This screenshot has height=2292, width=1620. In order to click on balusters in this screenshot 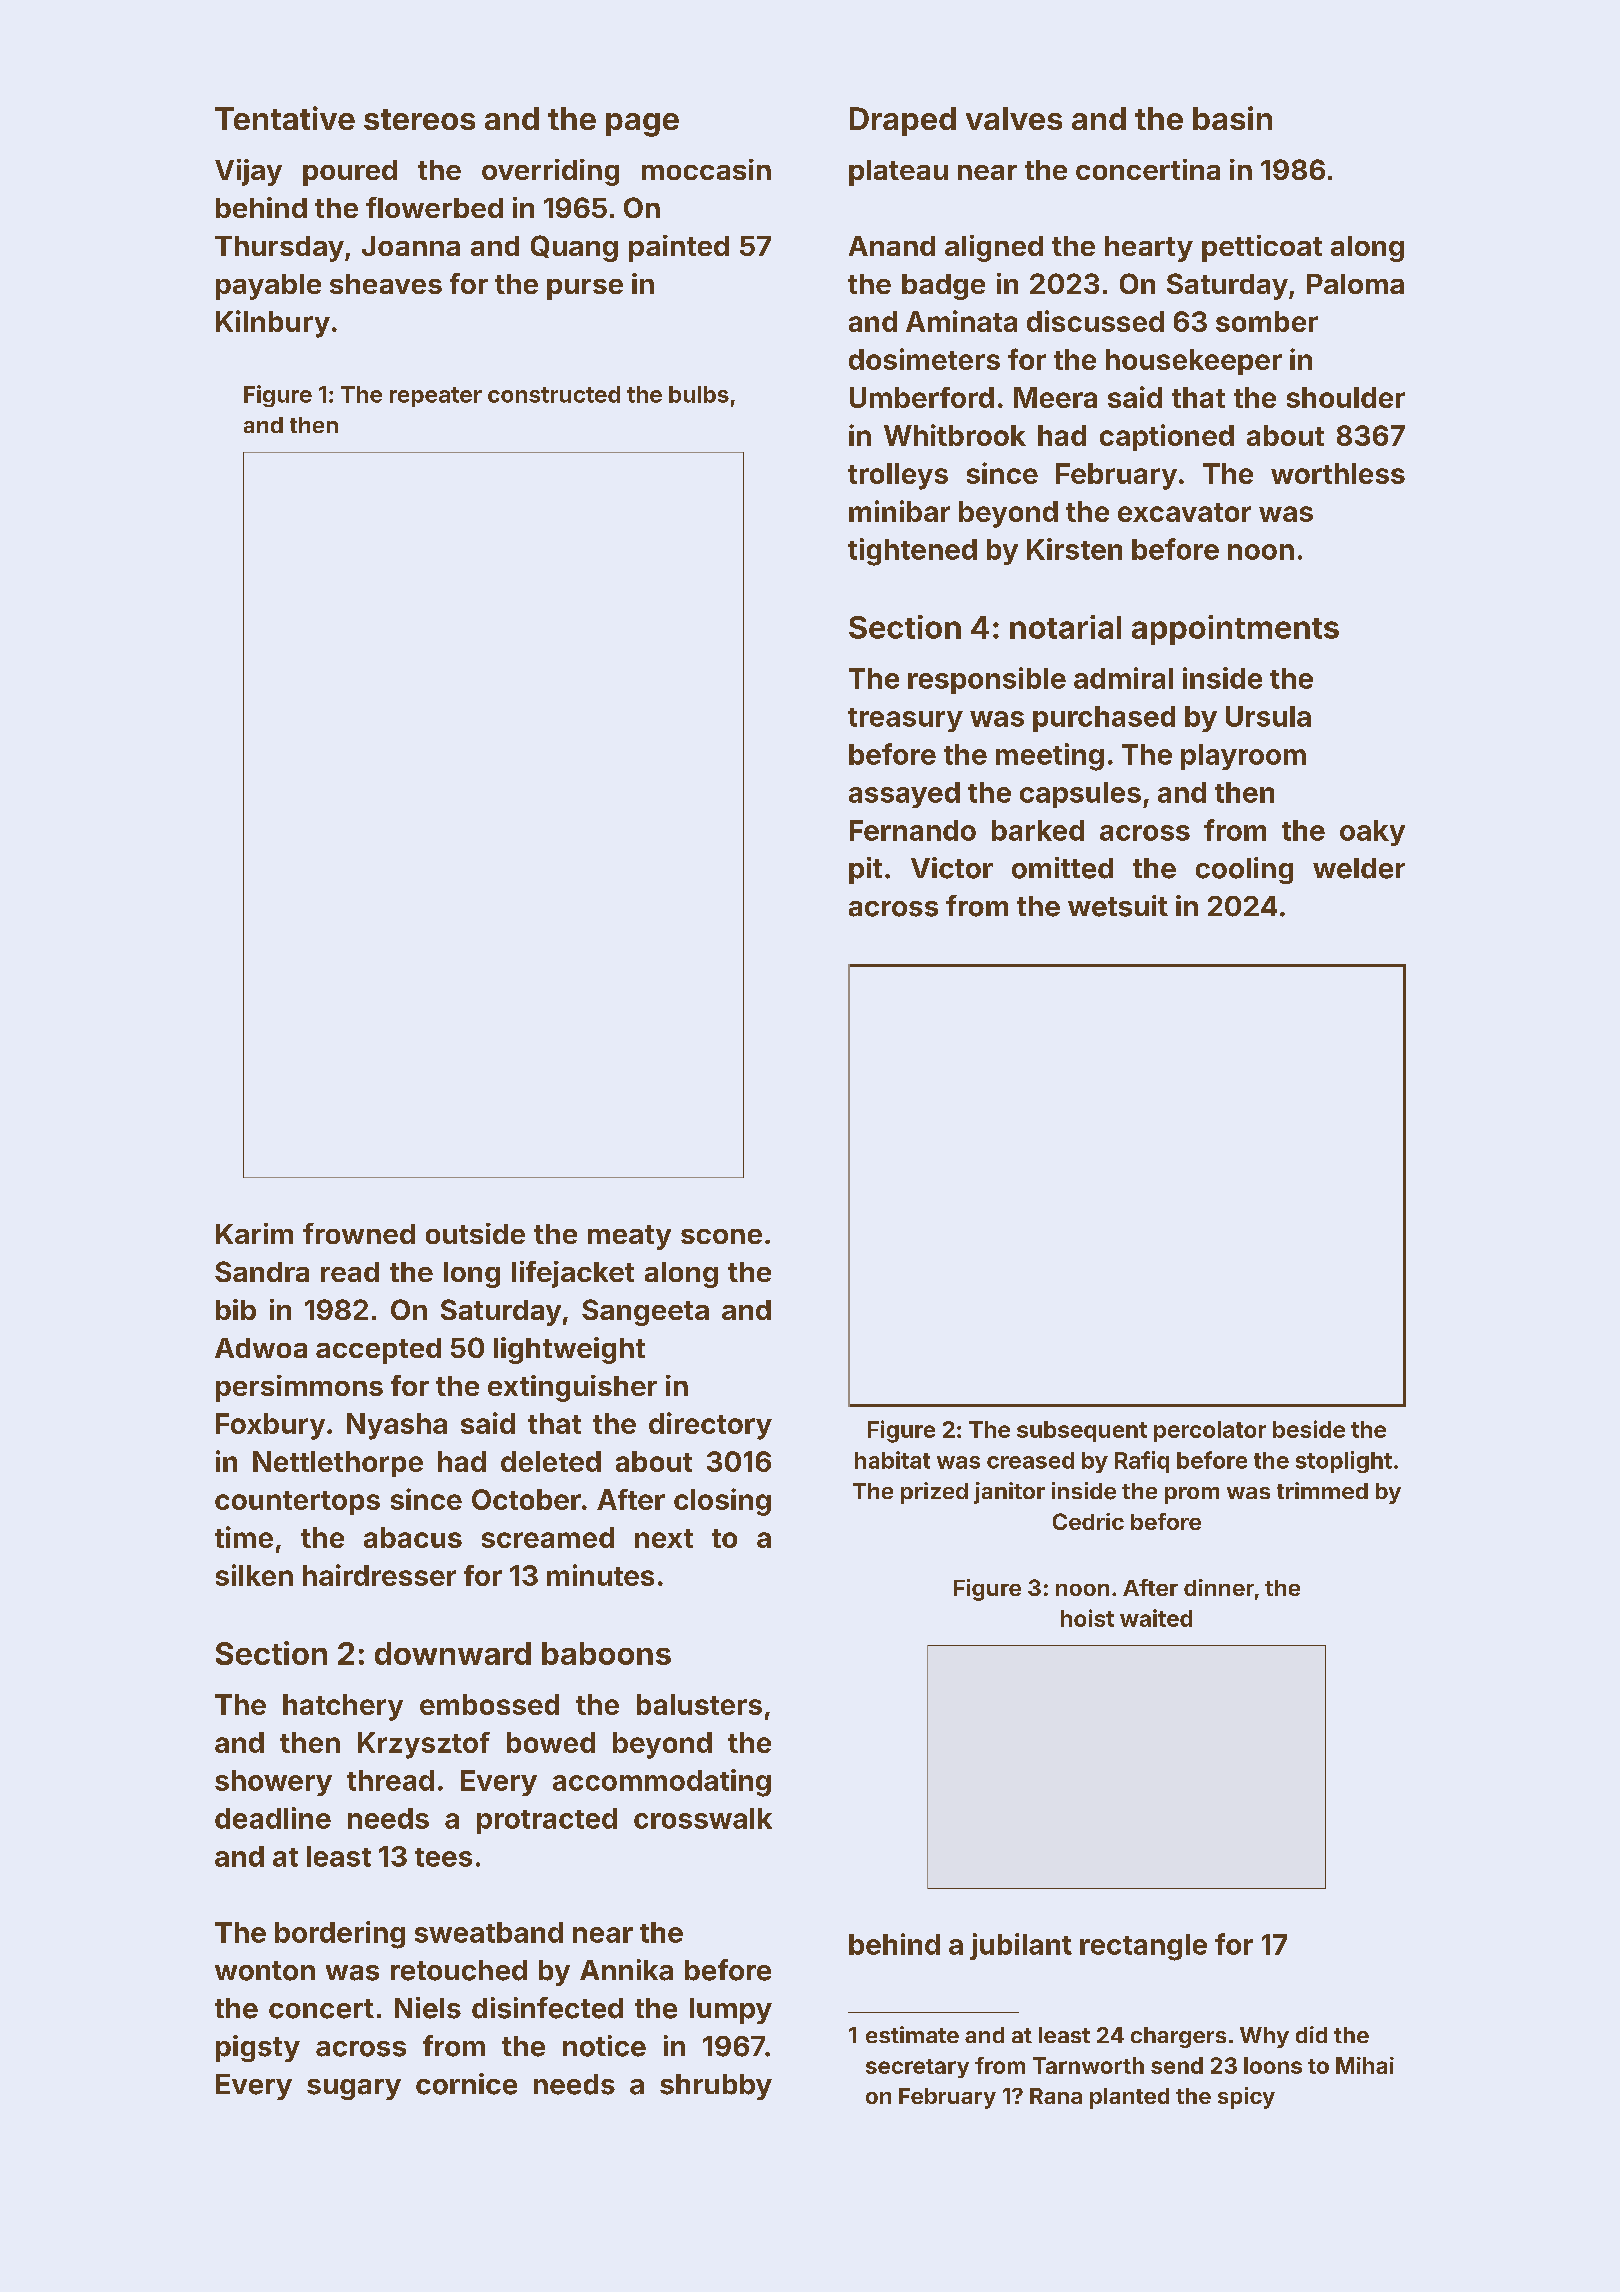, I will do `click(699, 1704)`.
